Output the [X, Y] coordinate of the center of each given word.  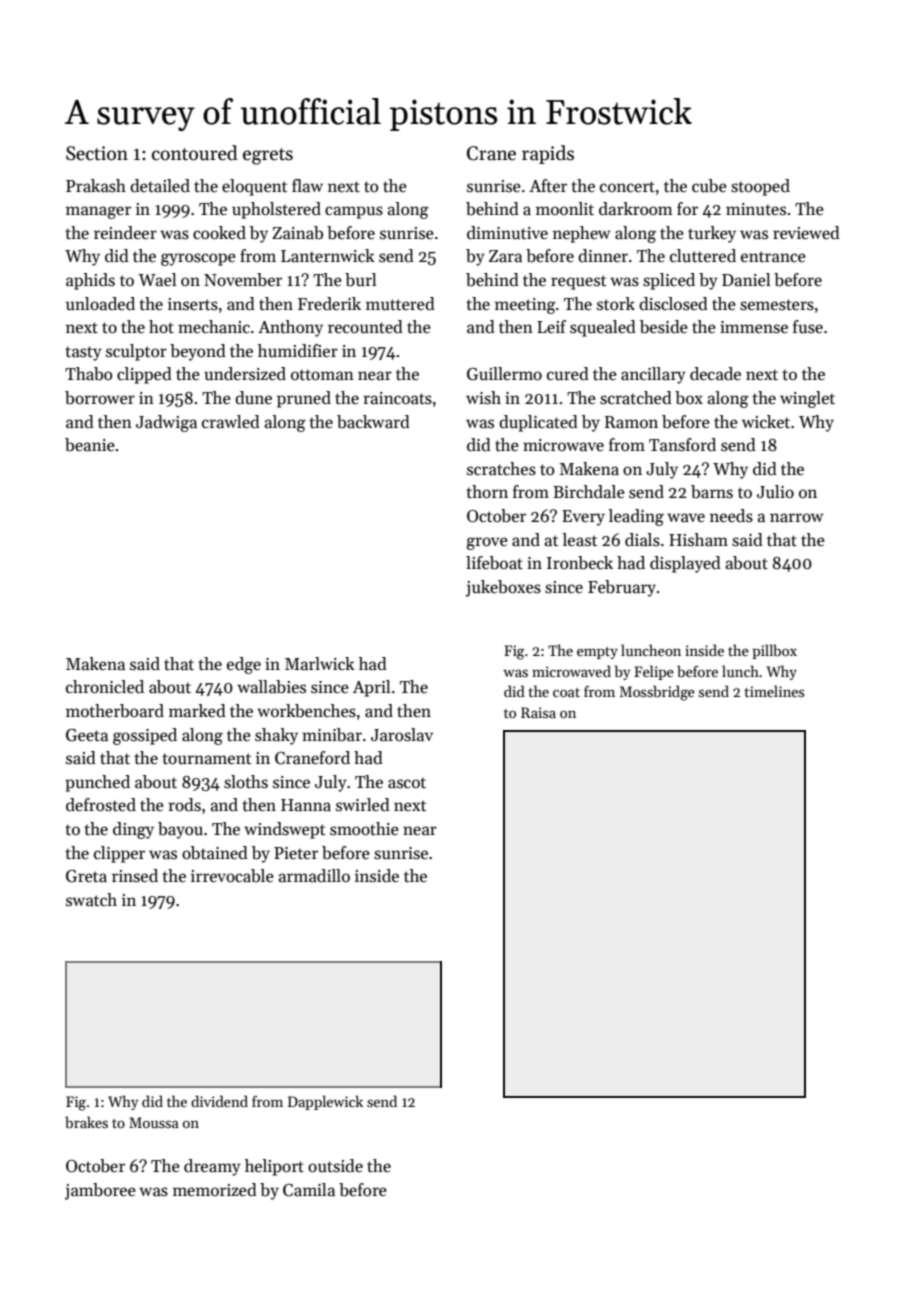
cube [709, 186]
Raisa [538, 712]
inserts [193, 304]
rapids [548, 154]
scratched [636, 398]
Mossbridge [657, 693]
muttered [400, 304]
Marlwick [320, 664]
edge [244, 665]
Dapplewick [325, 1102]
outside [335, 1166]
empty [597, 653]
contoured [195, 153]
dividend [219, 1101]
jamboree [100, 1191]
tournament [207, 759]
